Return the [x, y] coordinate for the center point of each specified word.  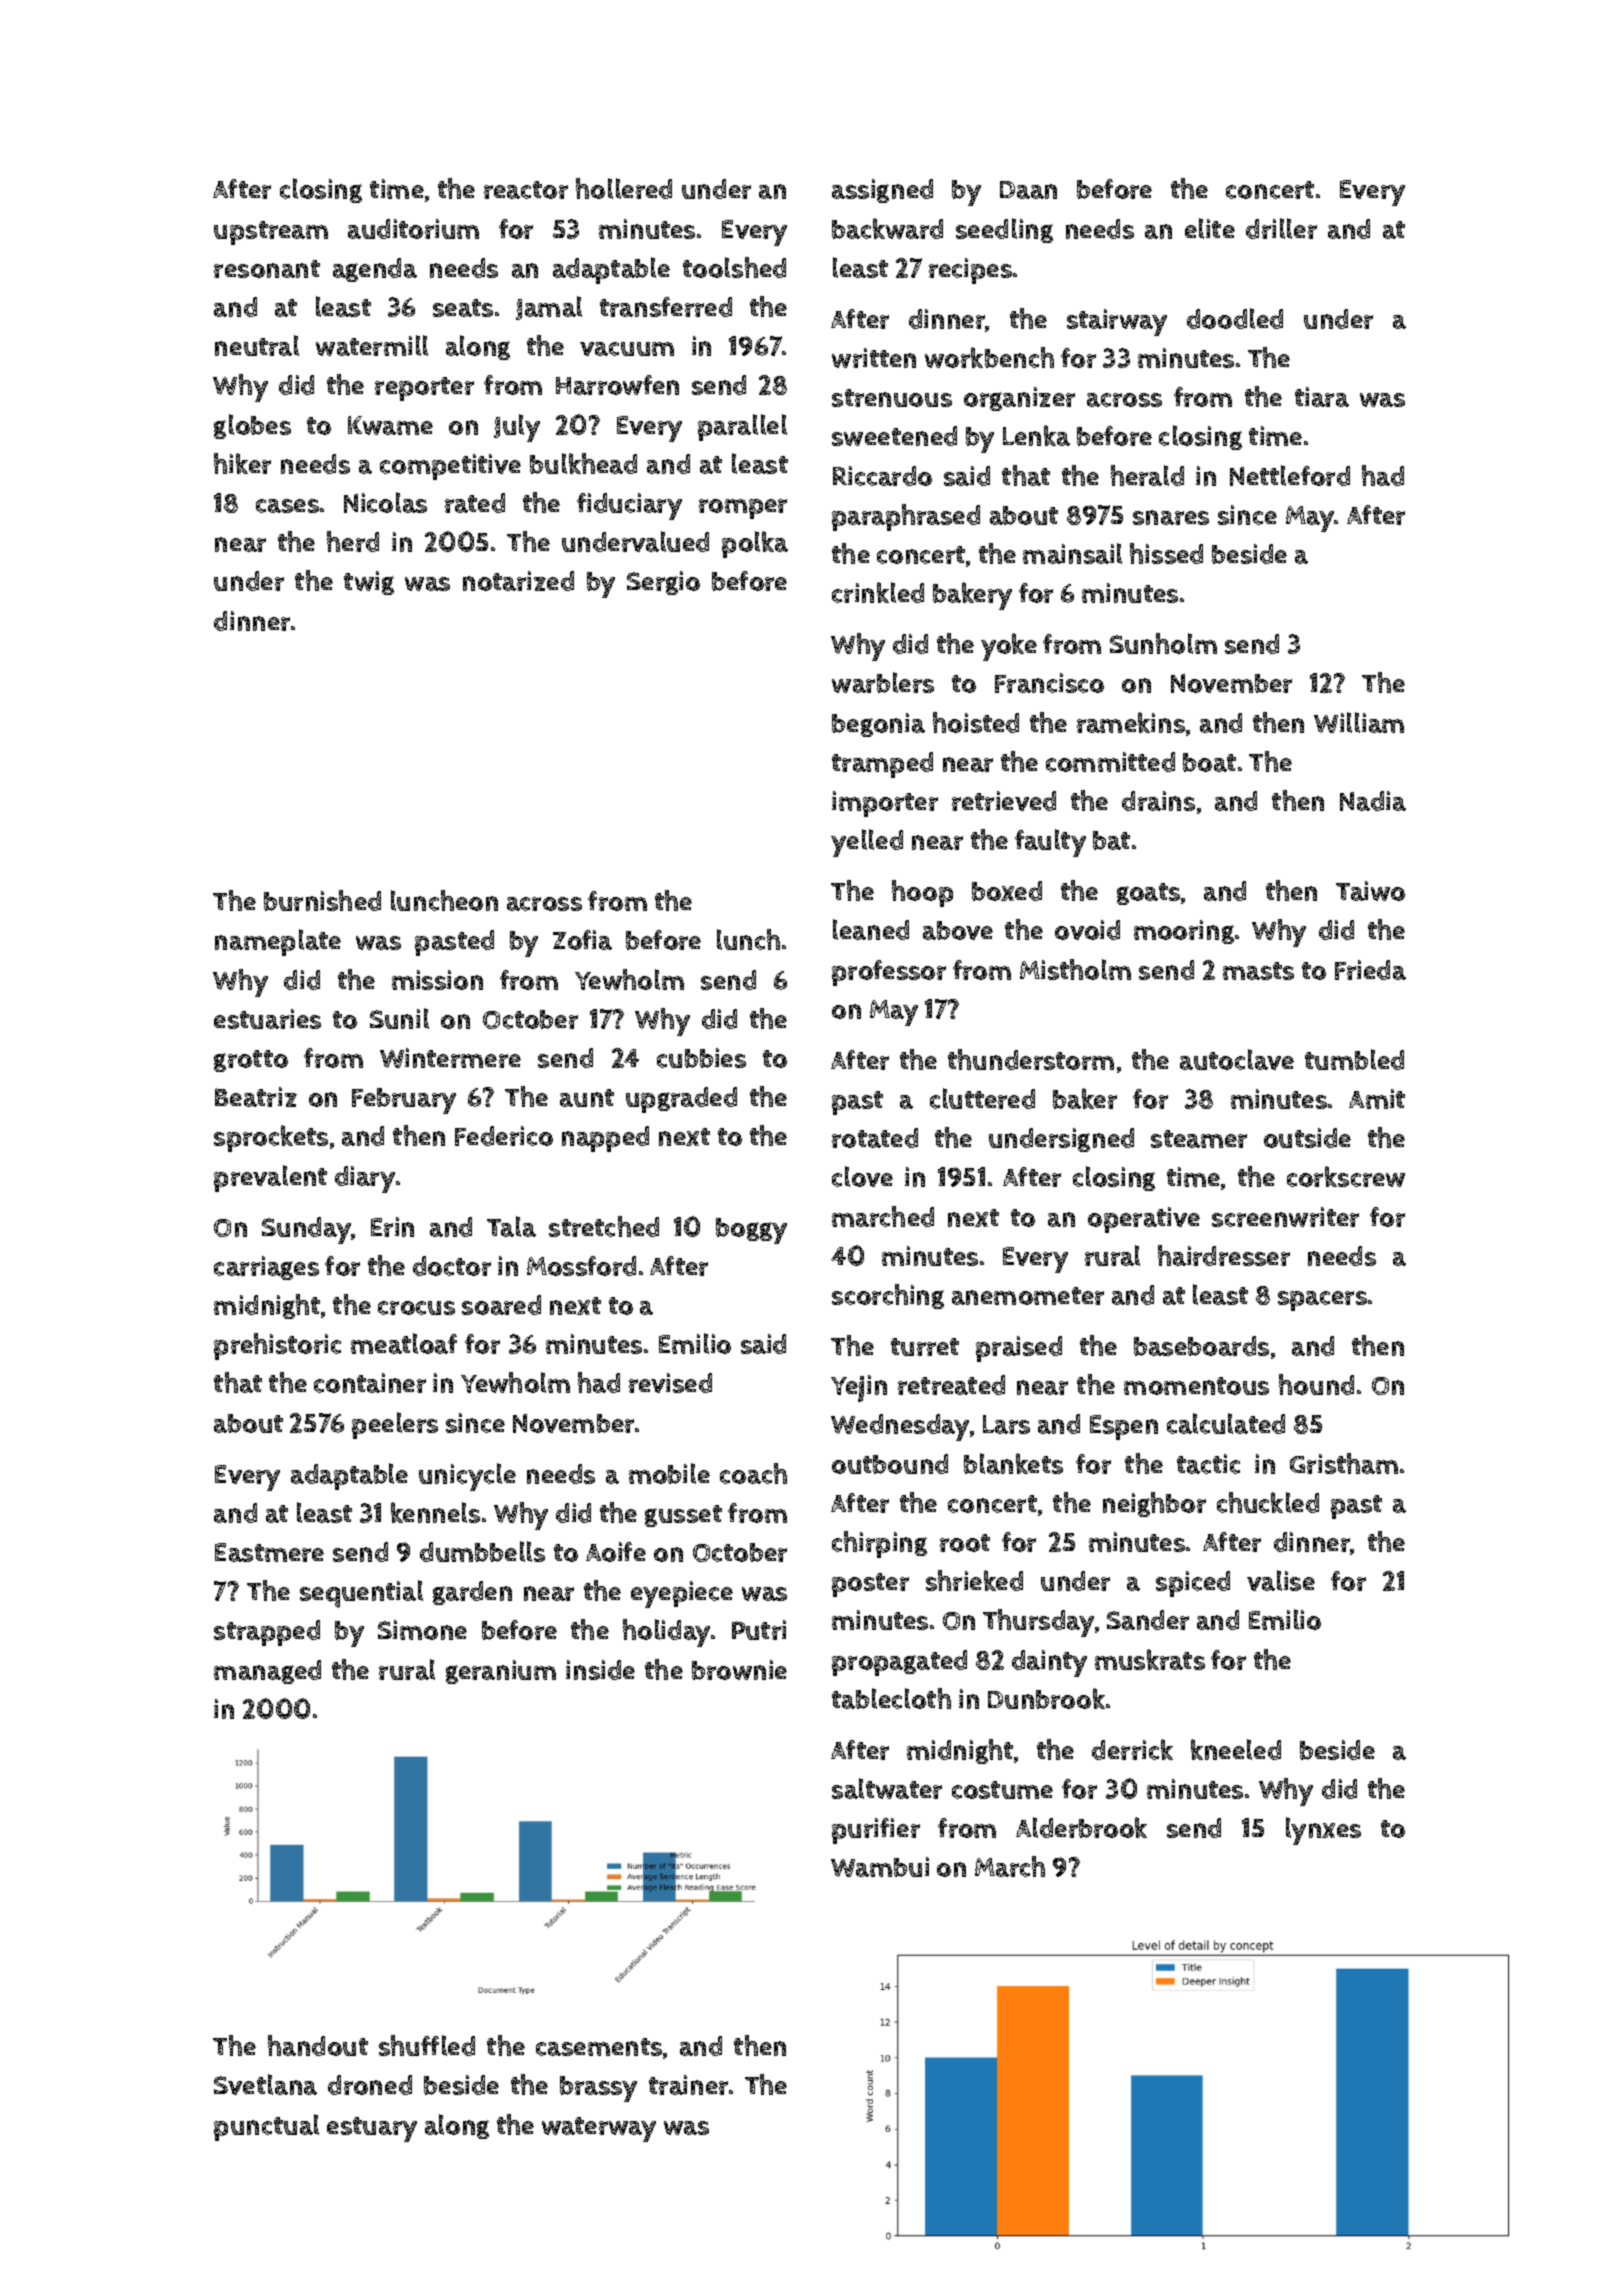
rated [475, 503]
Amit [1377, 1099]
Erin [392, 1227]
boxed [1007, 891]
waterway [599, 2129]
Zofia [582, 940]
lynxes [1323, 1831]
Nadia [1373, 801]
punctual [266, 2127]
